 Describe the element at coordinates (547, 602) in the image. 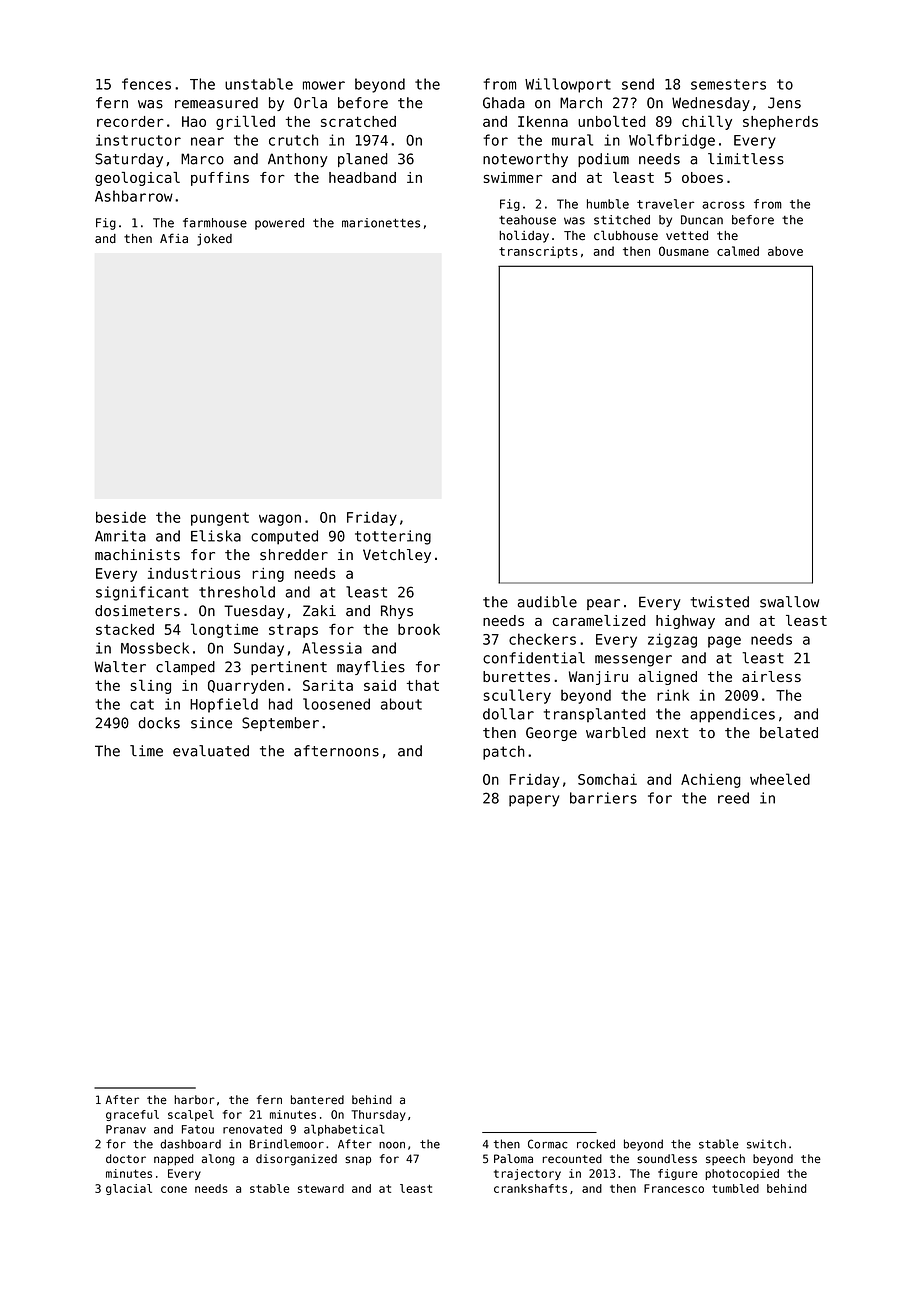

I see `audible` at that location.
